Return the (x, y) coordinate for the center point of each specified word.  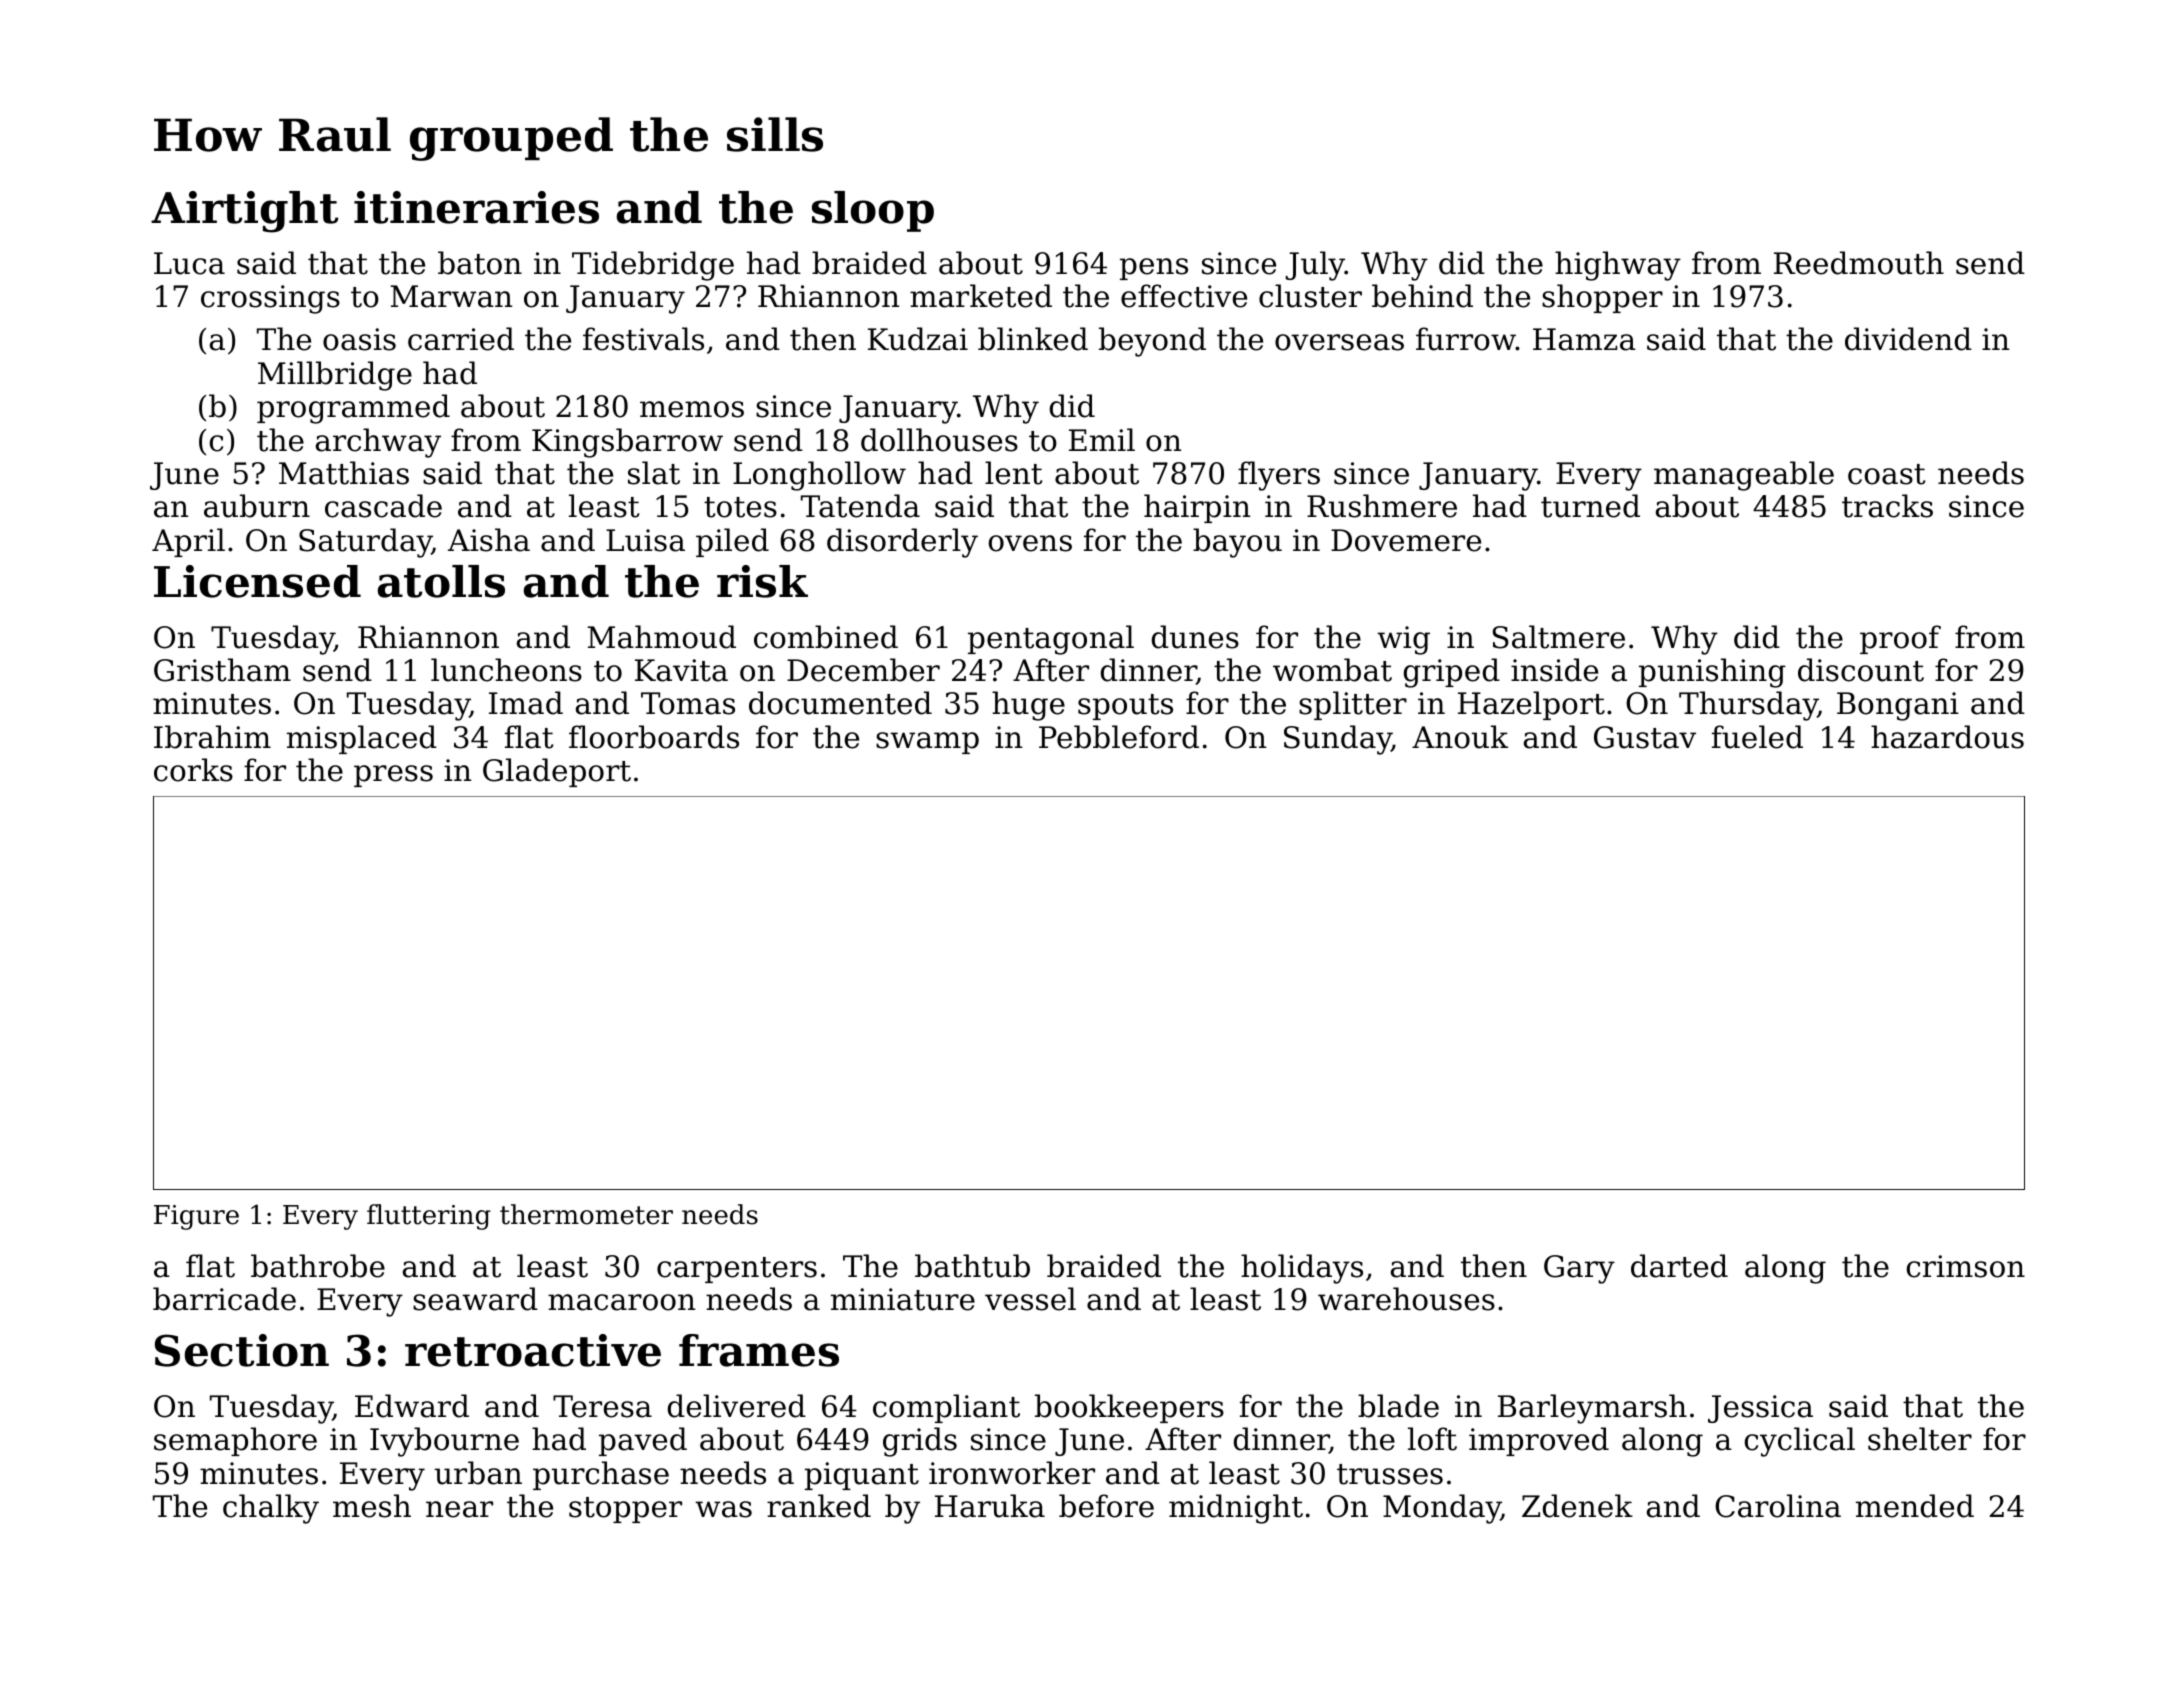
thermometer (586, 1214)
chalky (271, 1509)
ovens (1030, 543)
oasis (359, 339)
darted (1679, 1266)
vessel (1030, 1299)
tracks (1887, 506)
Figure (196, 1217)
